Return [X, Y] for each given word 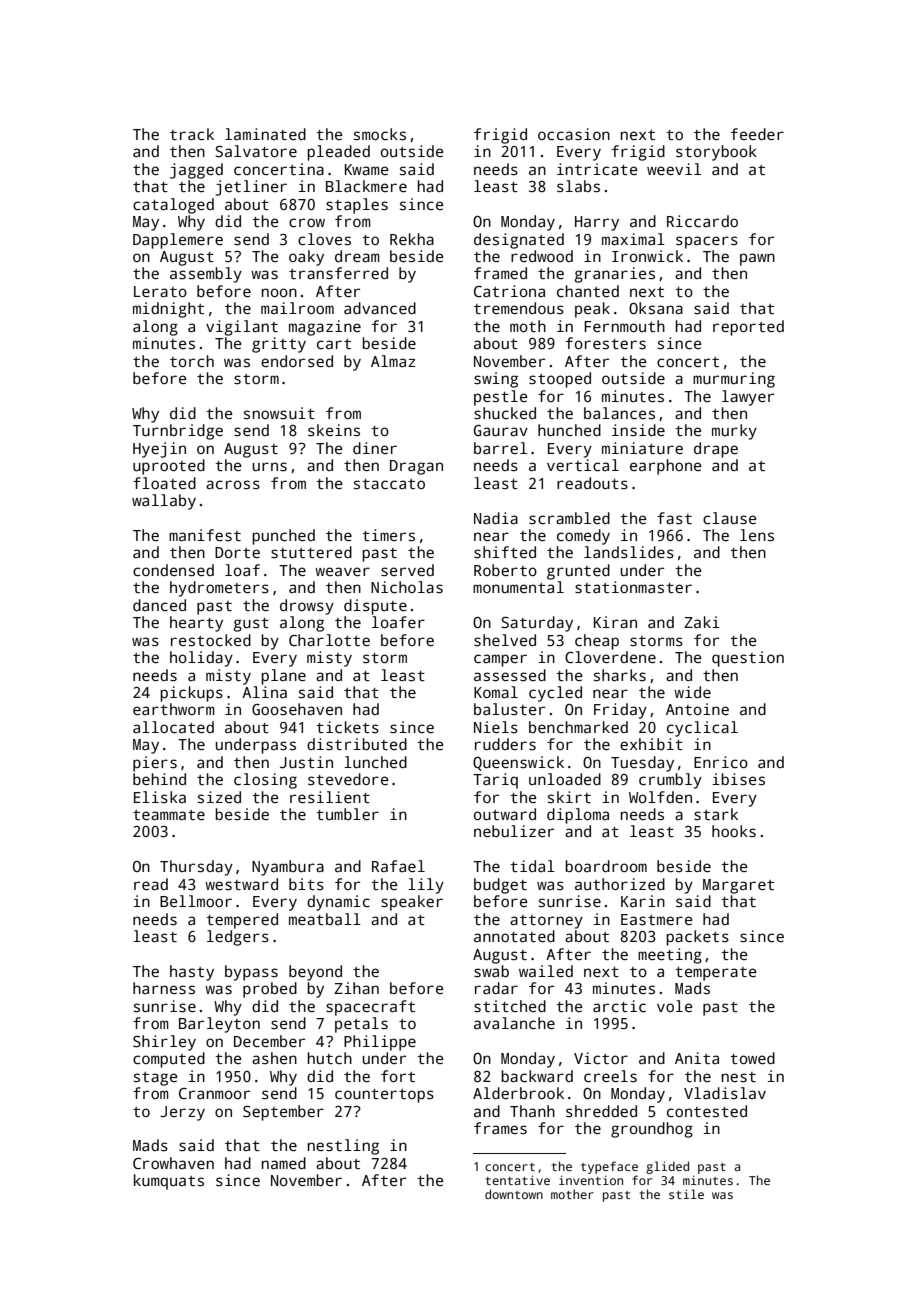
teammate [169, 815]
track [192, 134]
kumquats [169, 1182]
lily [426, 886]
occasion [574, 134]
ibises [738, 779]
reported [748, 328]
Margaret [738, 886]
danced [159, 605]
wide [692, 692]
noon [279, 292]
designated [519, 241]
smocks [380, 134]
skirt [569, 797]
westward [241, 884]
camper [500, 660]
